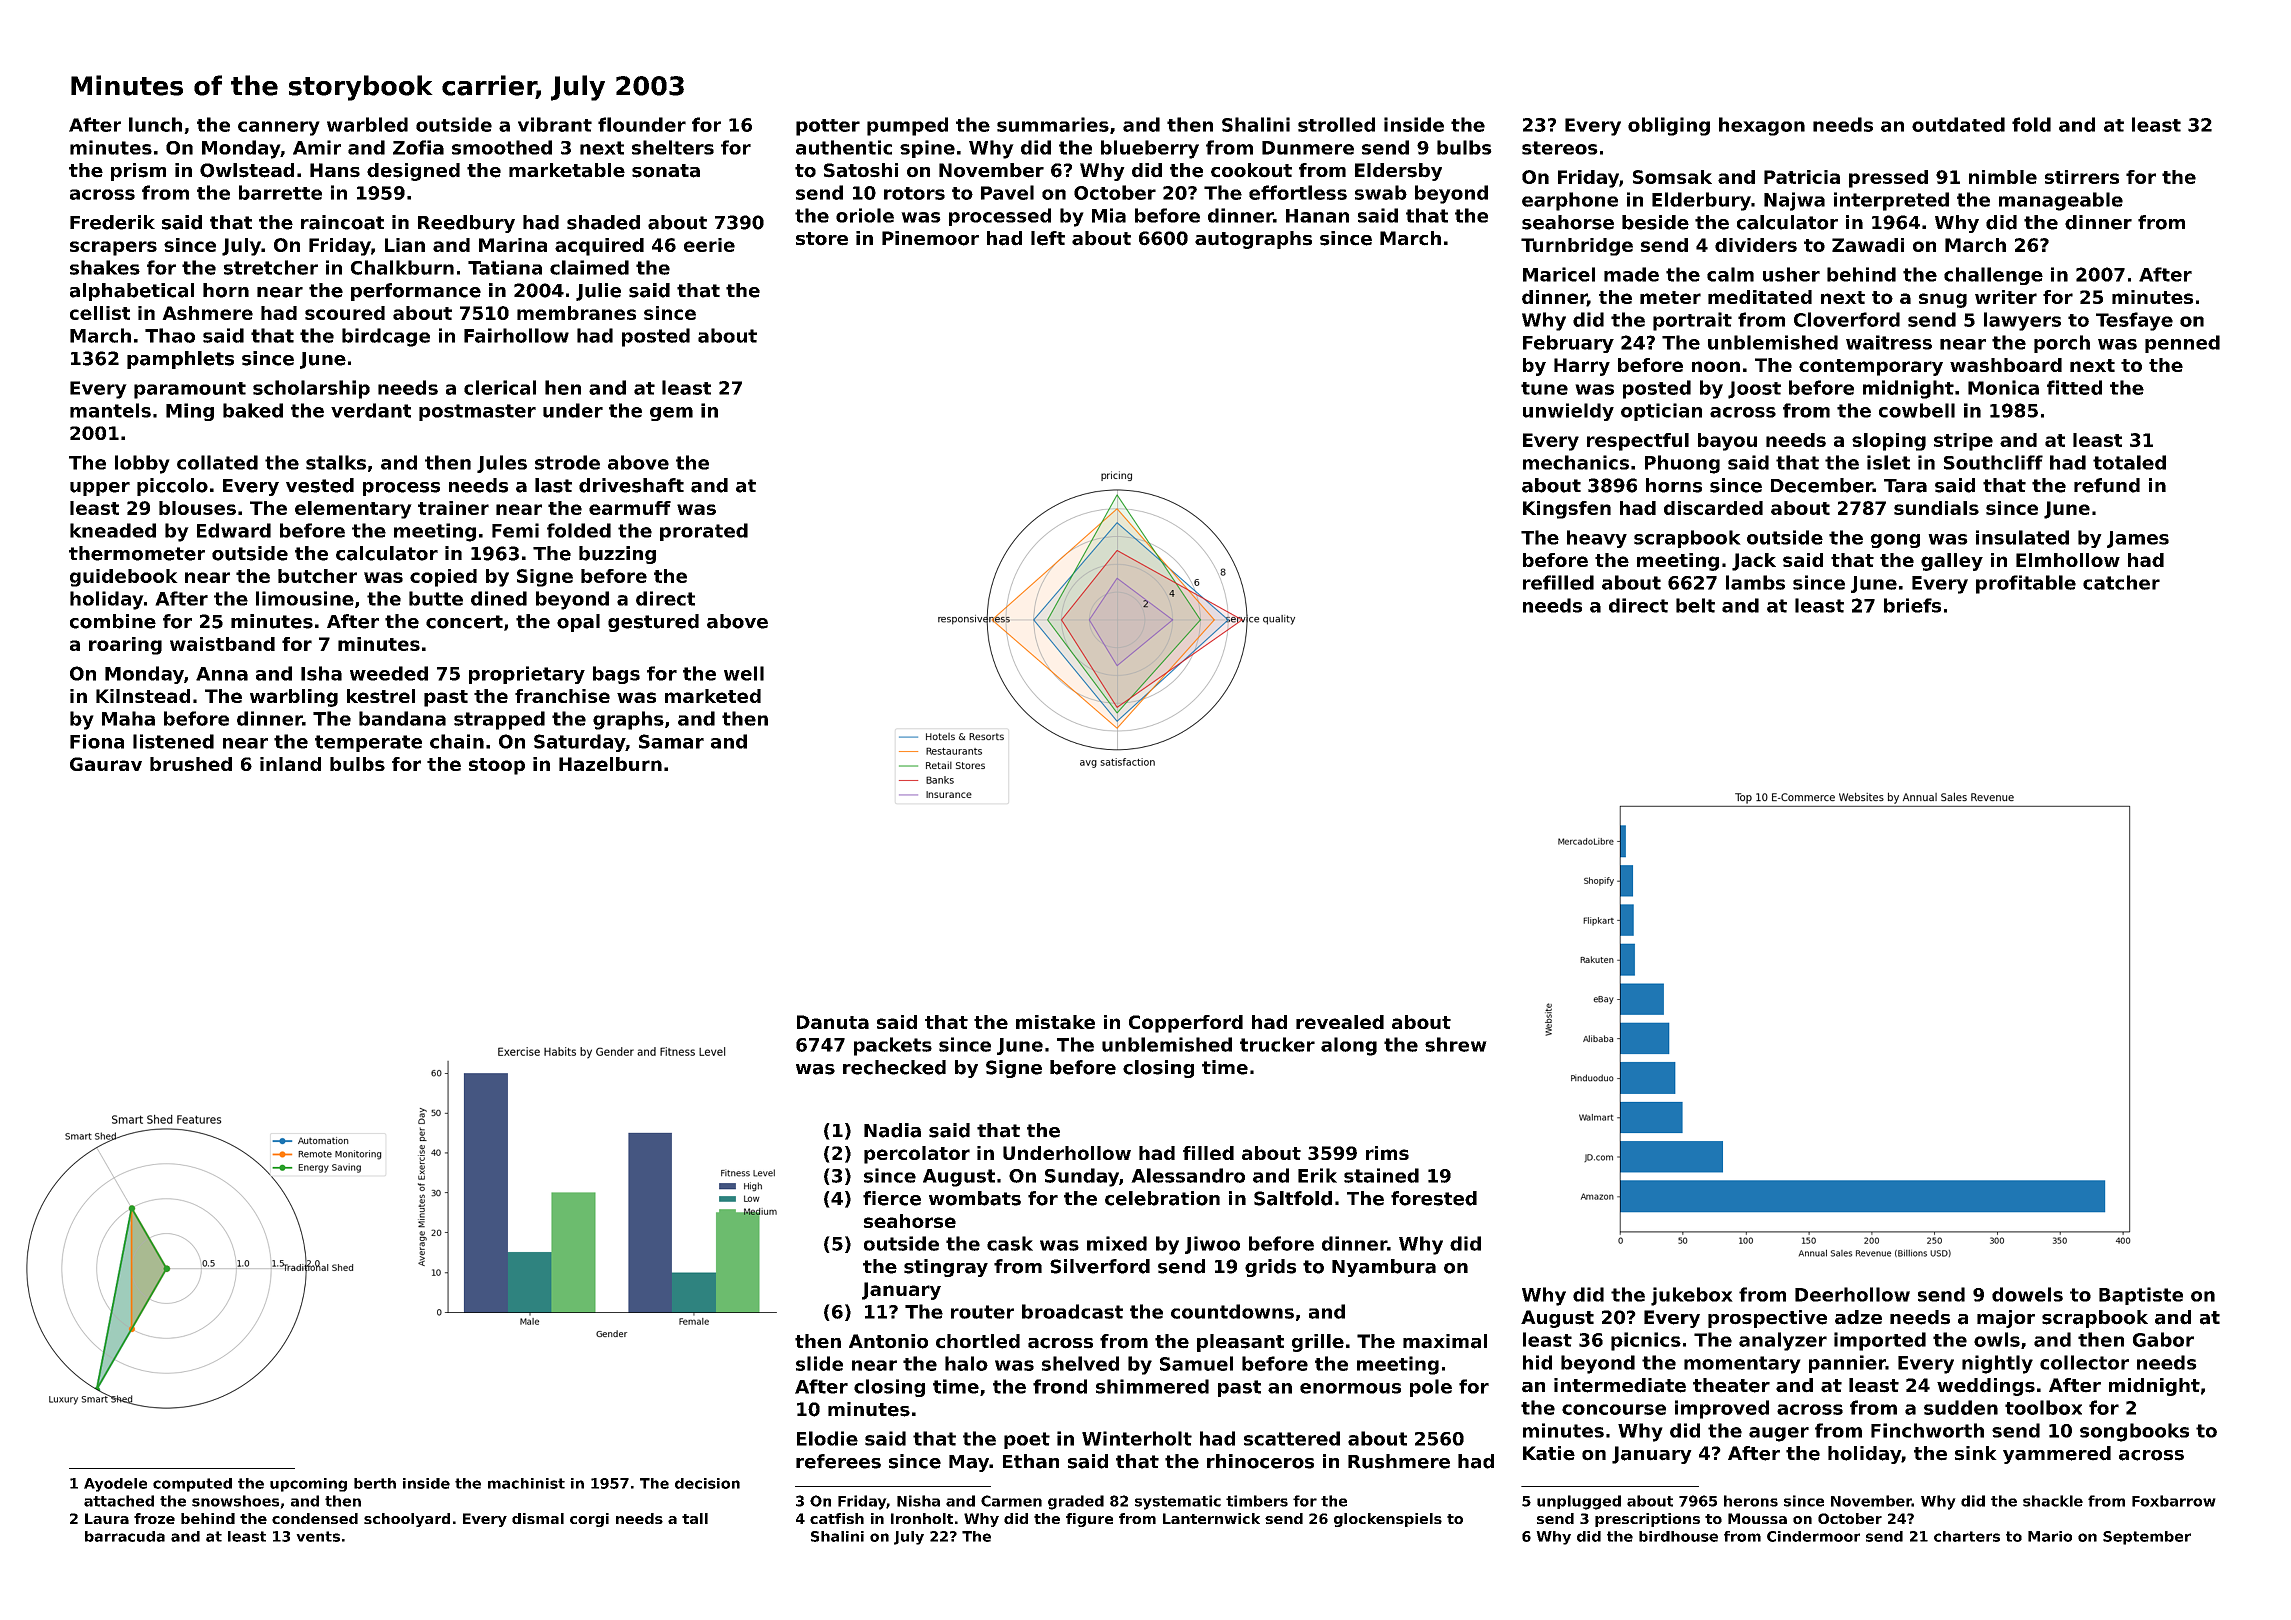 This page has width=2291, height=1620. I want to click on Samar, so click(671, 741).
